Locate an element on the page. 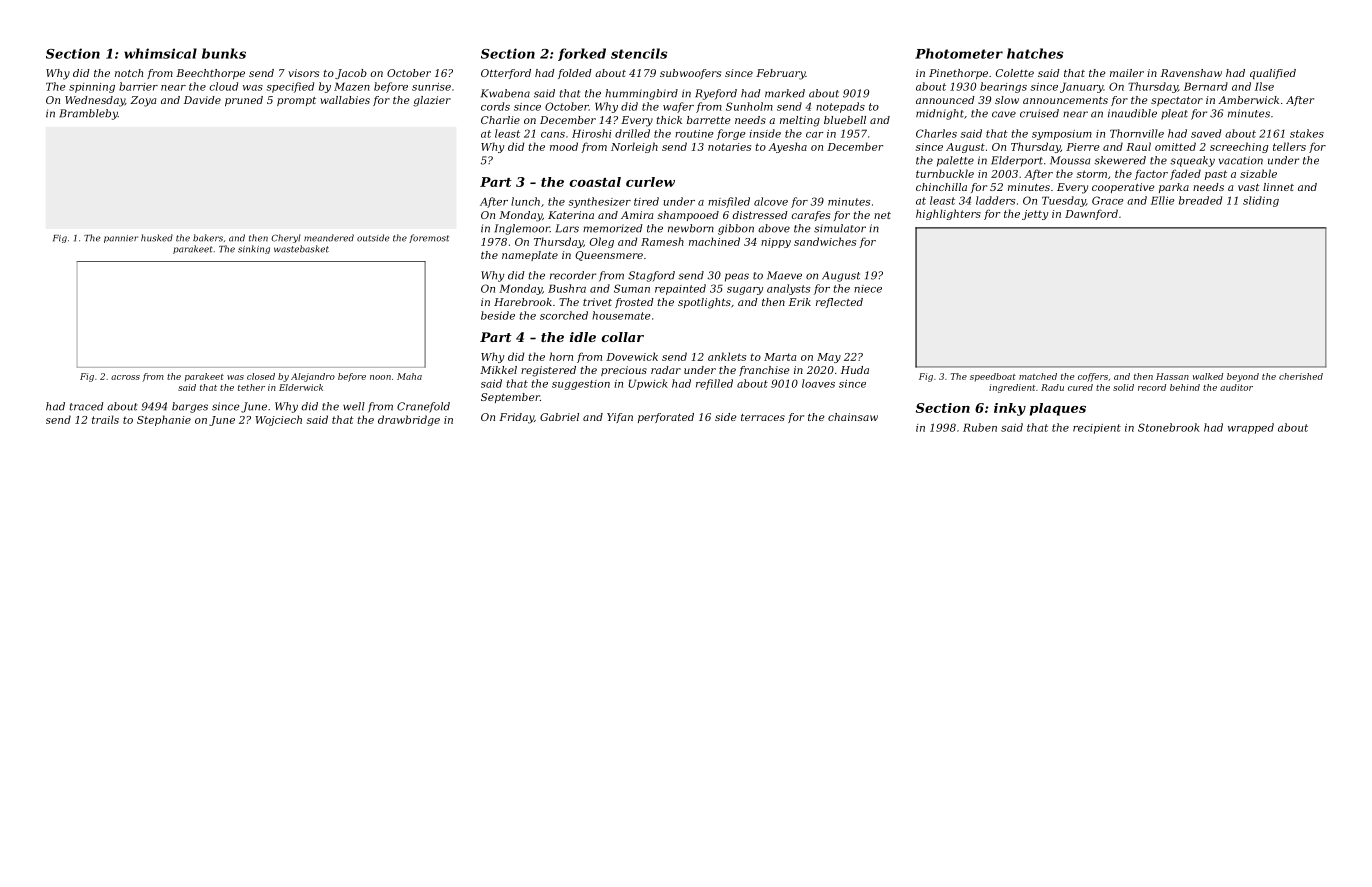 The width and height of the document is (1372, 887). Ruben is located at coordinates (980, 427).
